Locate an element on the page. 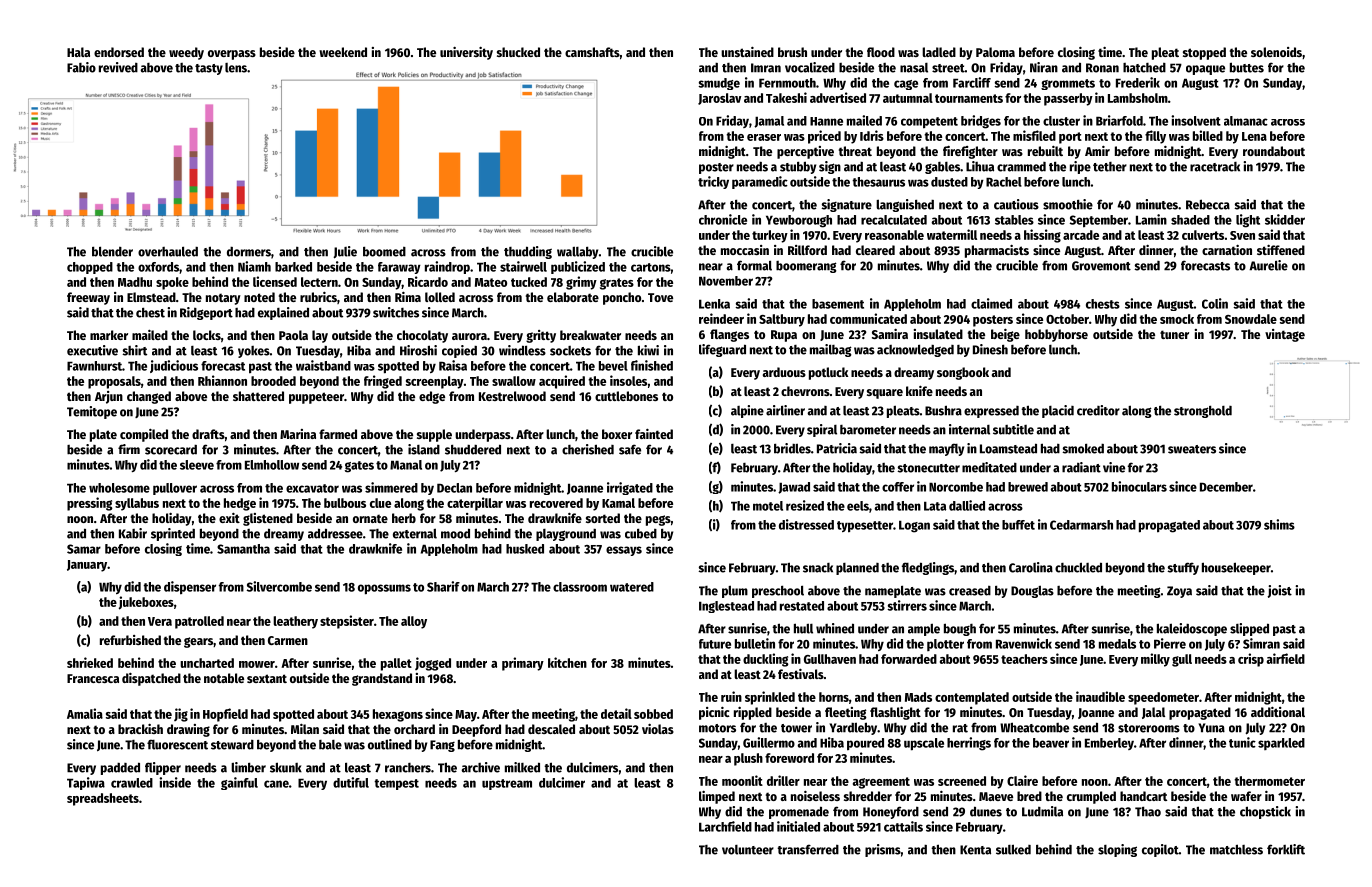  volunteer is located at coordinates (748, 850).
